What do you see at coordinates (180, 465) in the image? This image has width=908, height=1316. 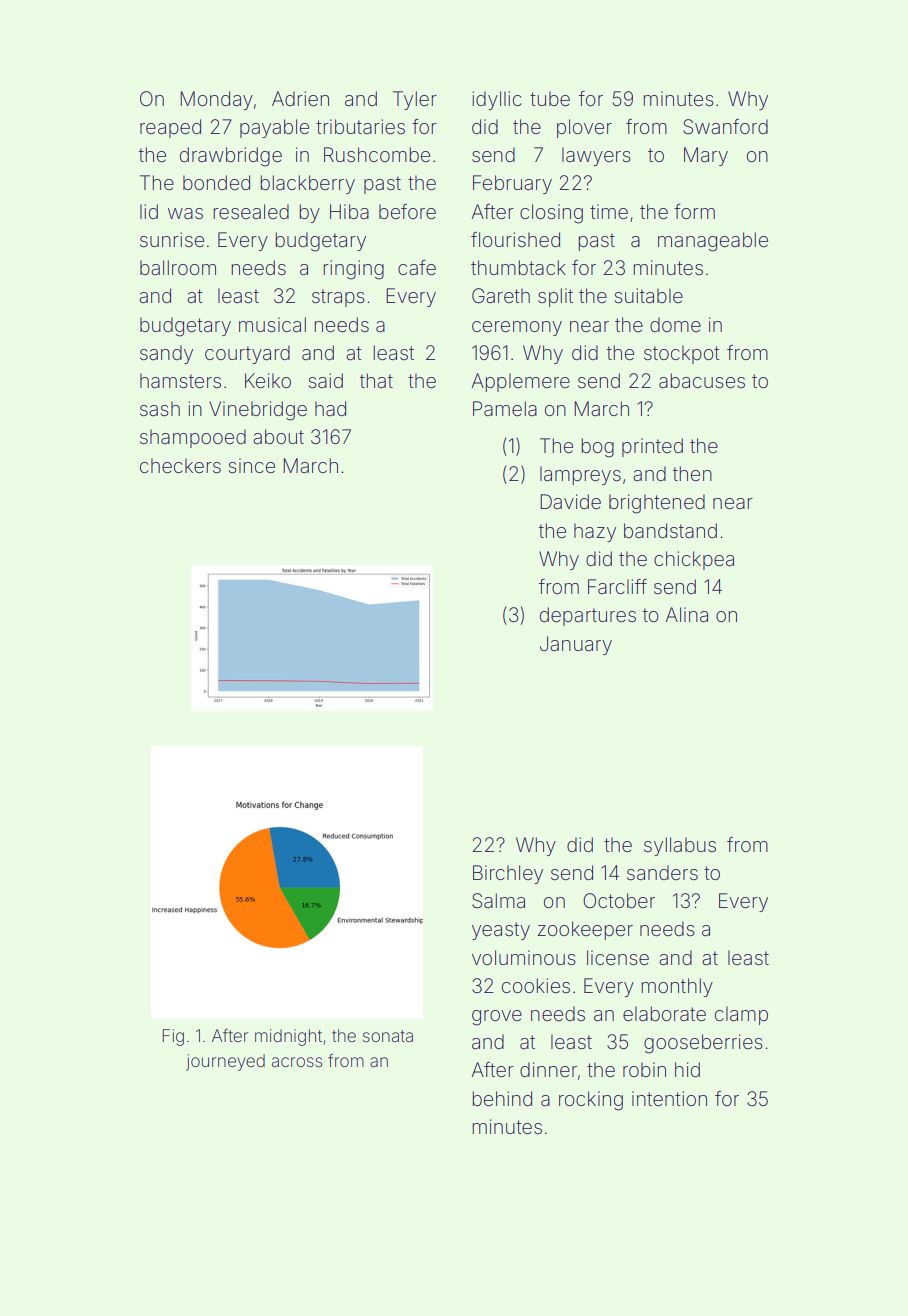 I see `checkers` at bounding box center [180, 465].
